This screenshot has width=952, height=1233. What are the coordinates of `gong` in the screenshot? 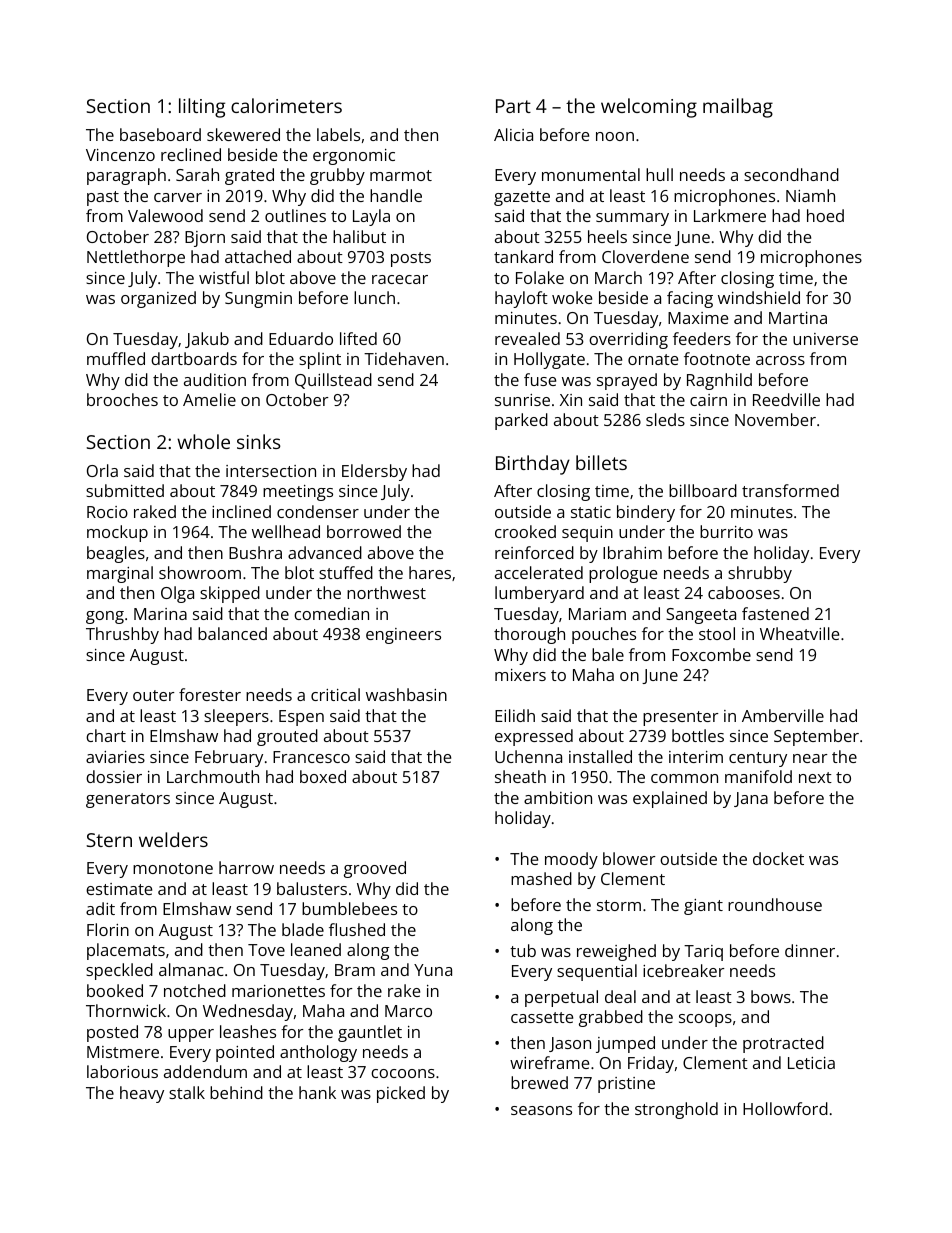 It's located at (105, 617).
